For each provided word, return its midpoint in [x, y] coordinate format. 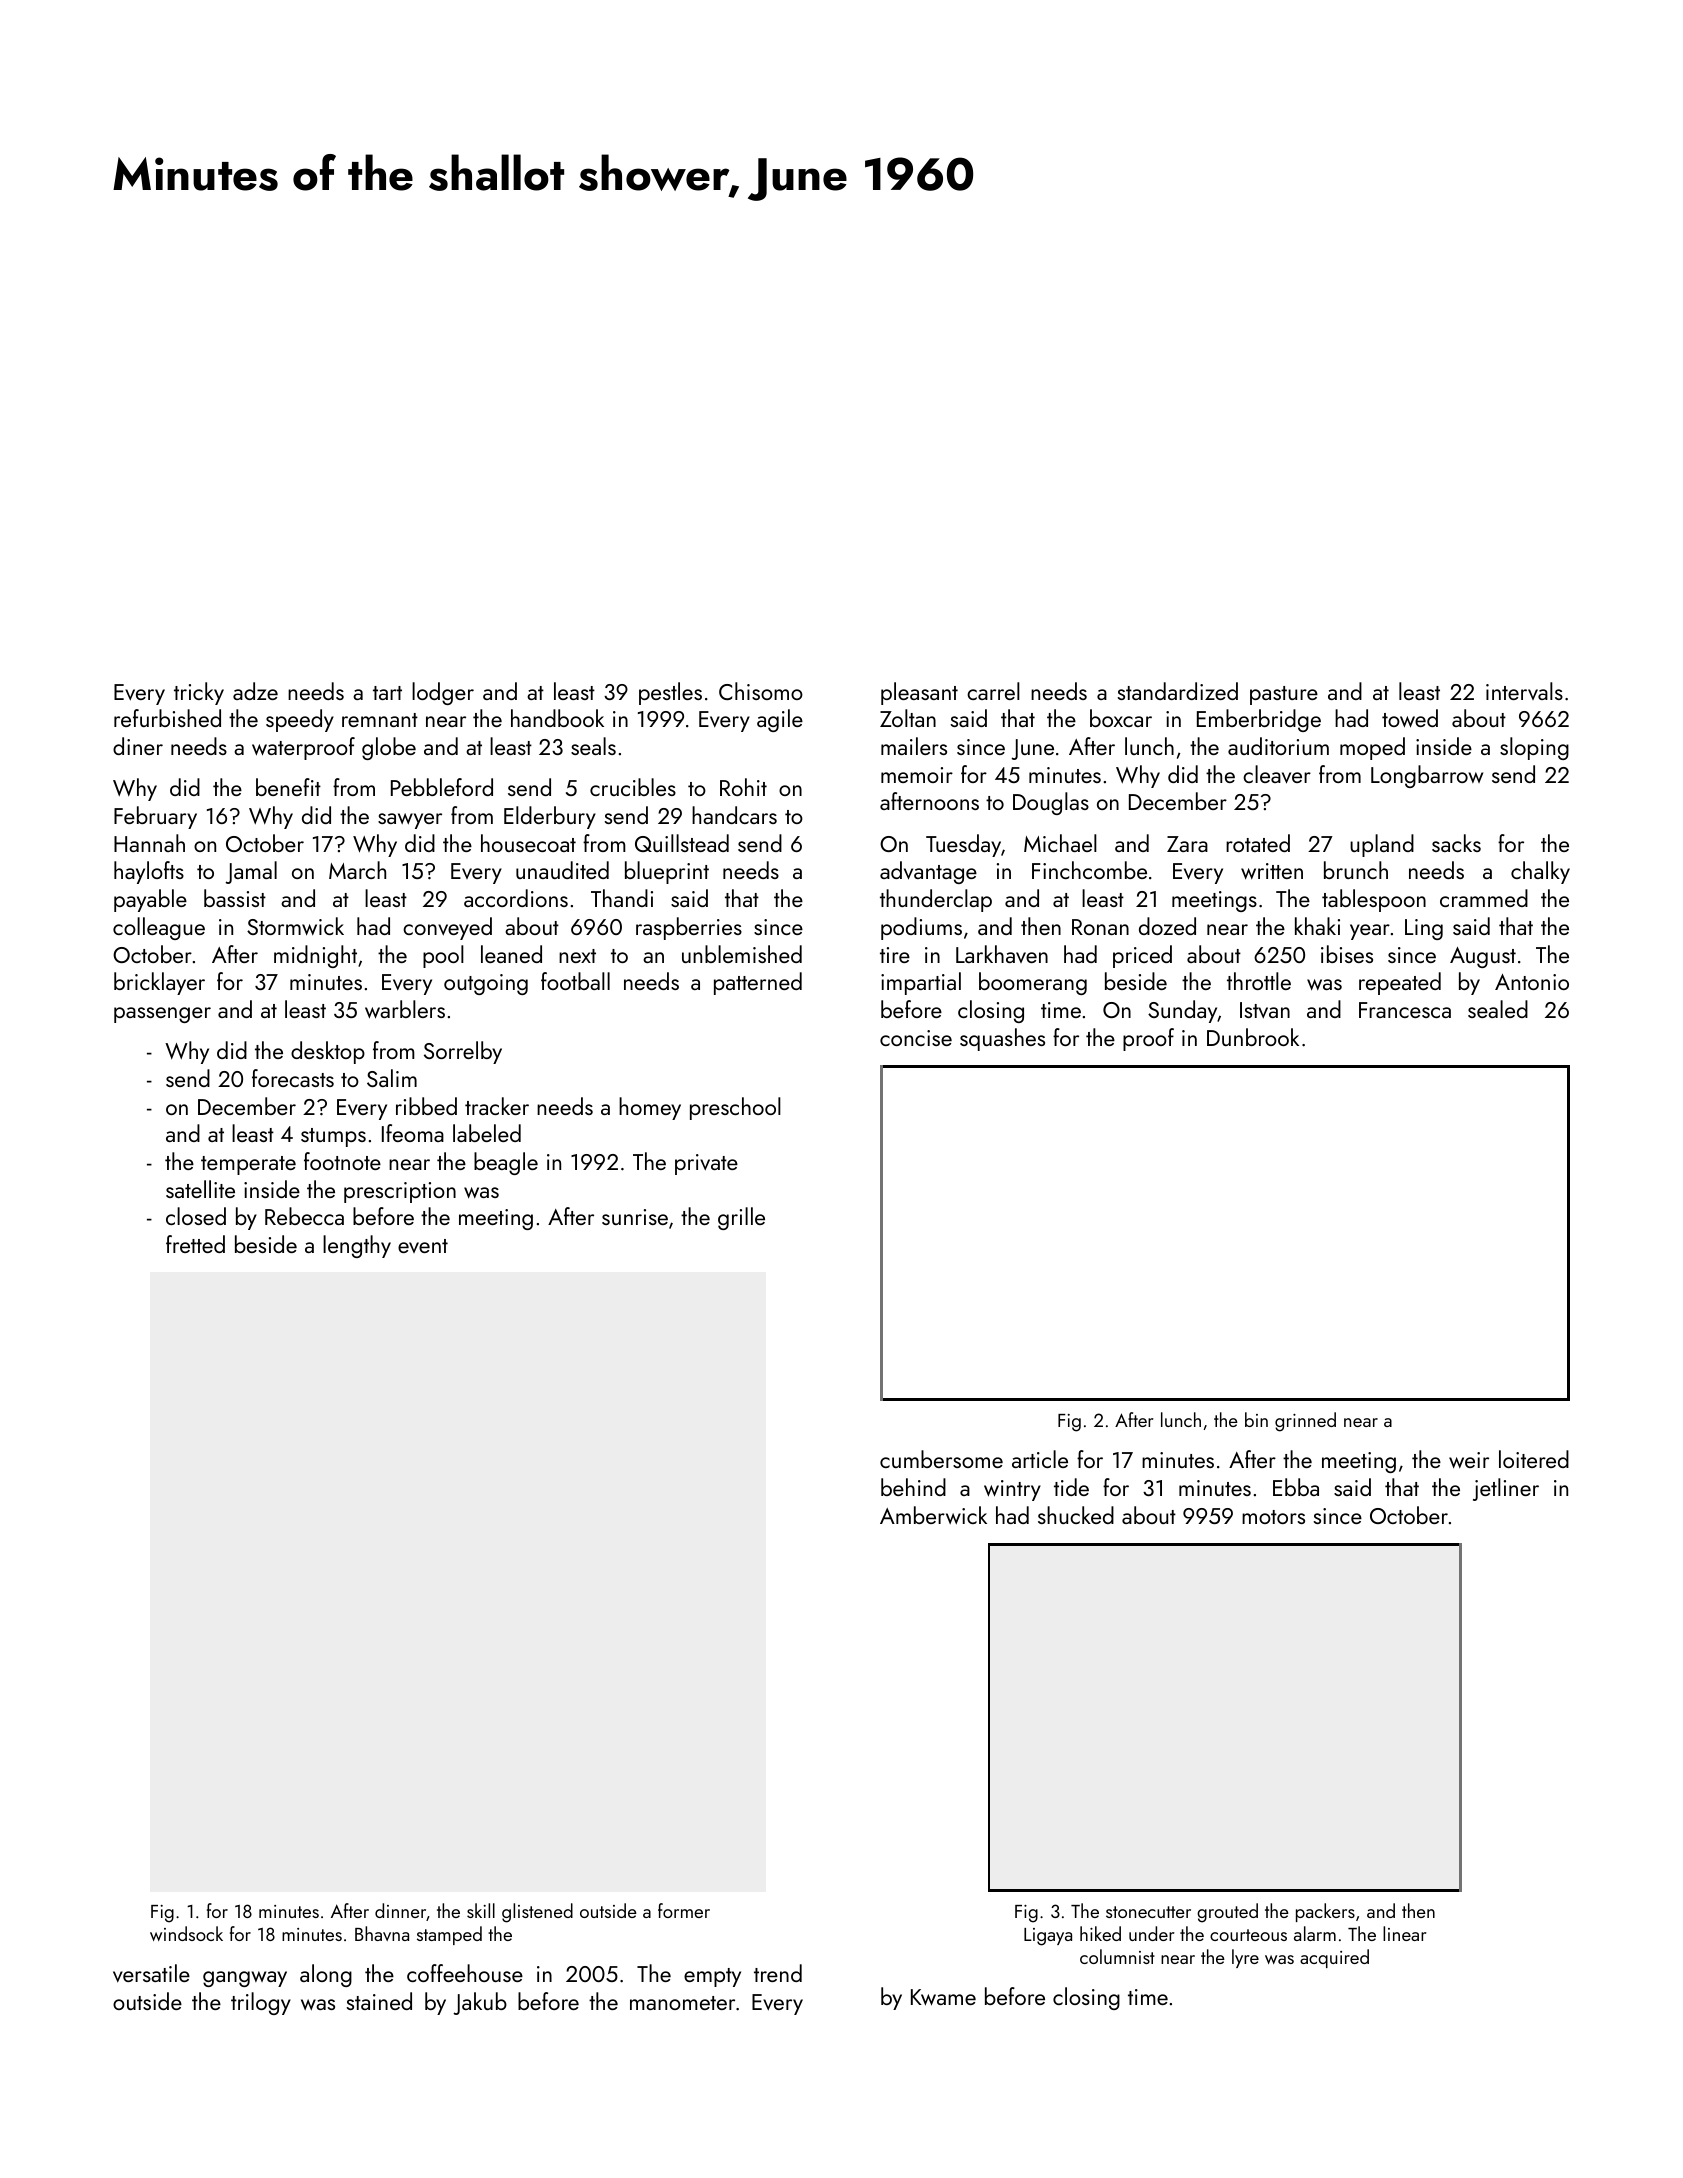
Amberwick [933, 1515]
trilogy [261, 2003]
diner [138, 746]
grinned [1305, 1422]
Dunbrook [1253, 1037]
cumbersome [941, 1459]
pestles [670, 693]
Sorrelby [463, 1052]
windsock [186, 1933]
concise [916, 1038]
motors [1273, 1517]
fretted [195, 1244]
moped [1372, 748]
